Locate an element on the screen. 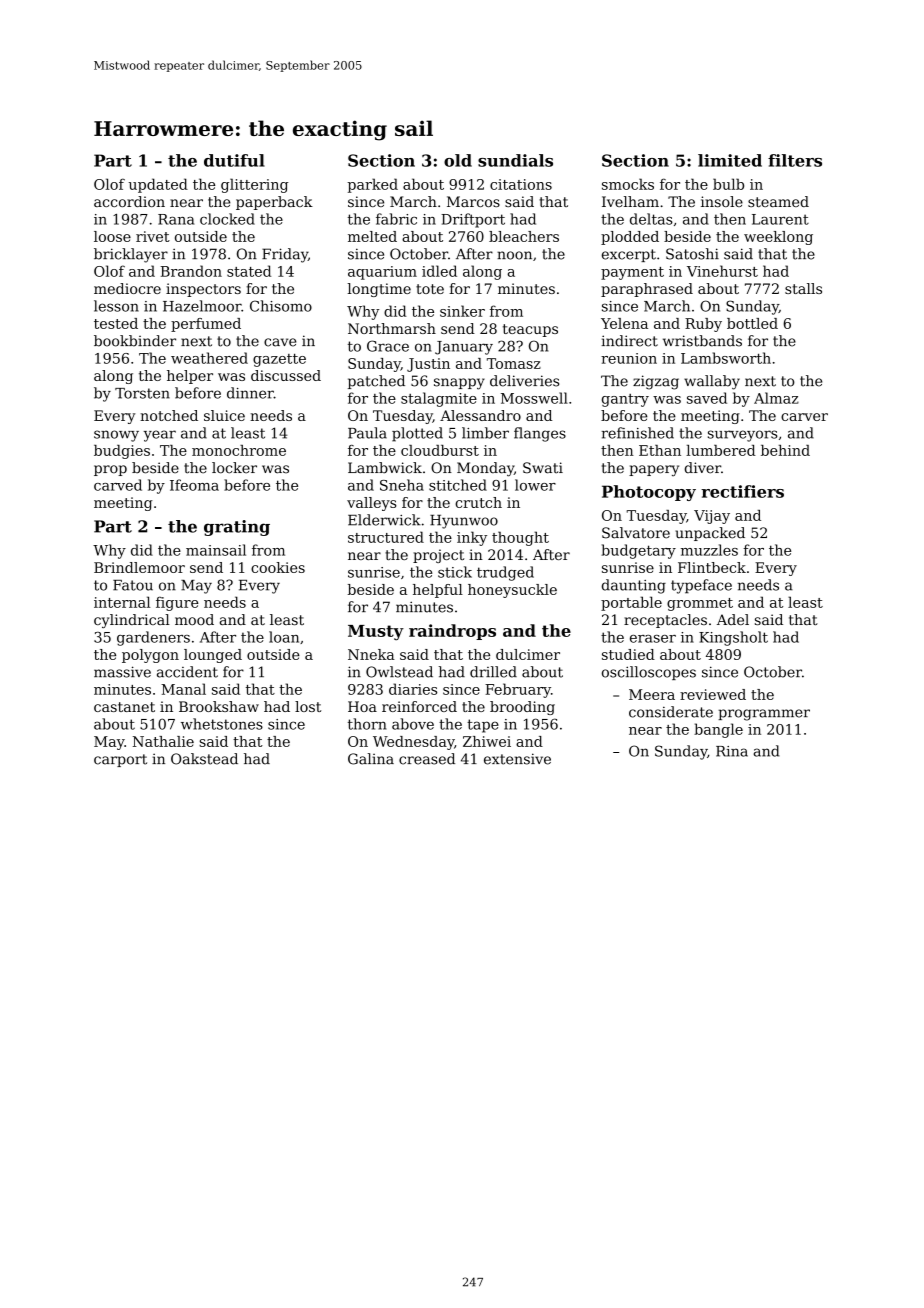 The height and width of the screenshot is (1308, 924). bricklayer is located at coordinates (131, 255).
